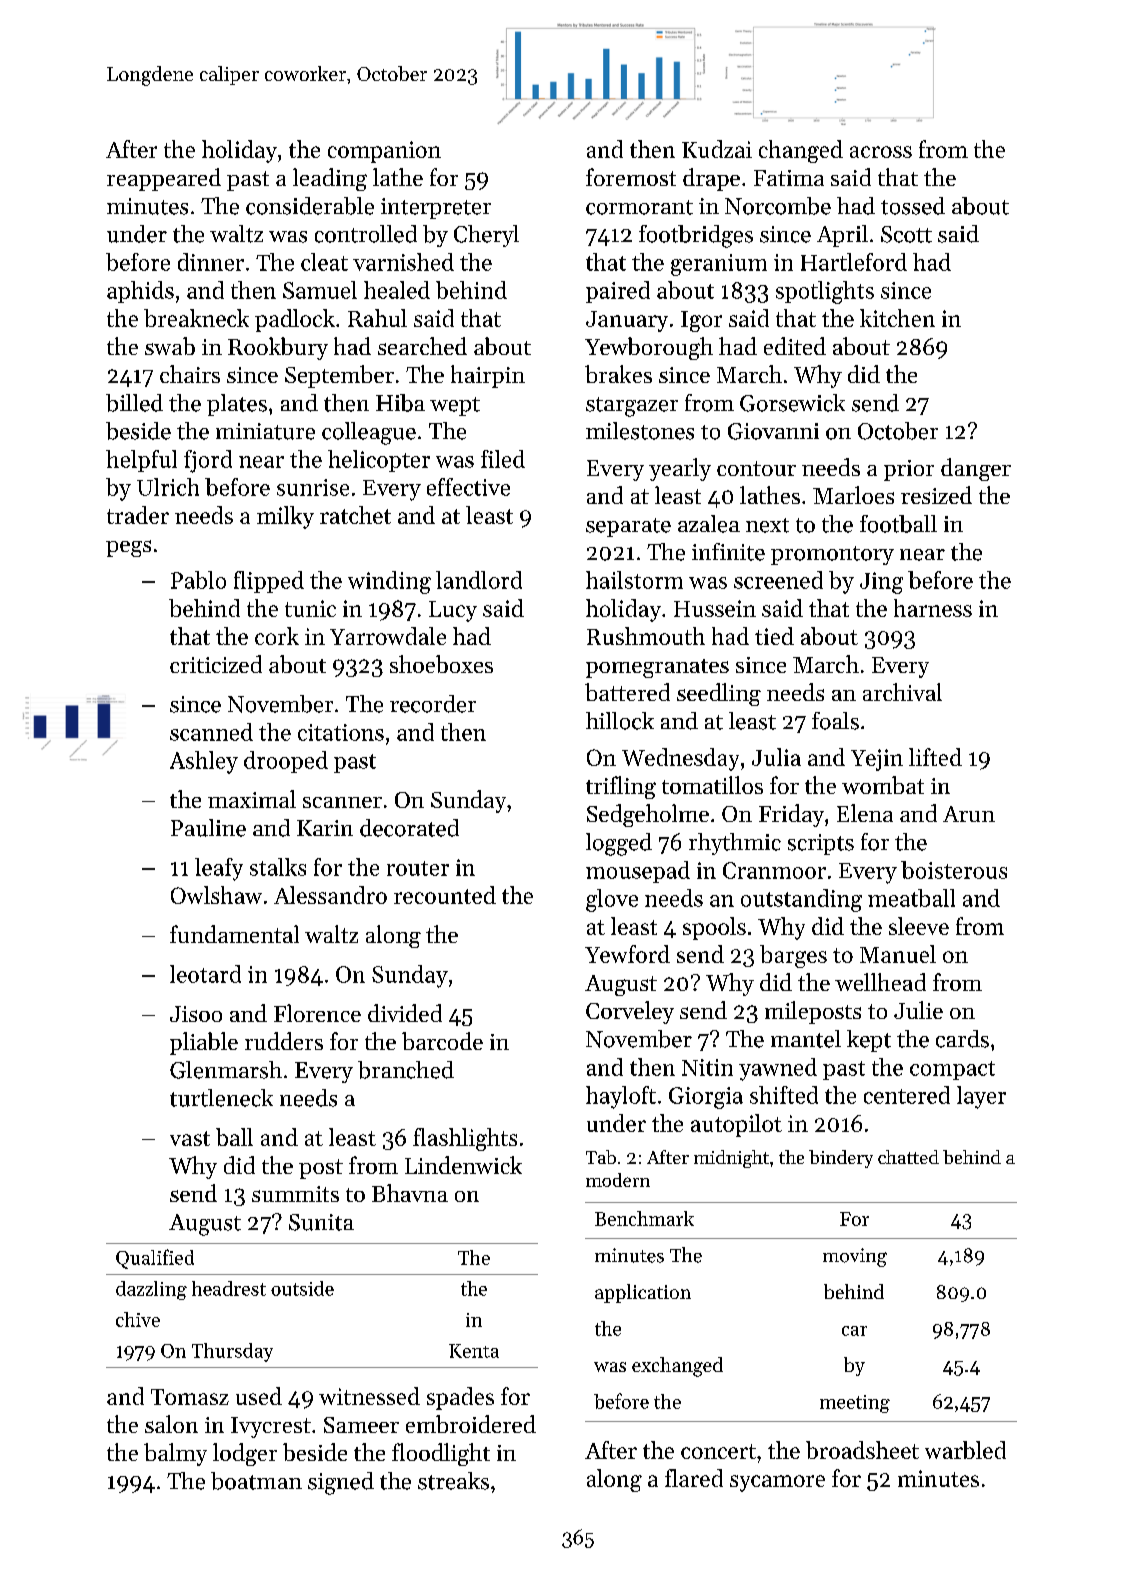 Image resolution: width=1123 pixels, height=1595 pixels. Describe the element at coordinates (621, 787) in the screenshot. I see `trifling` at that location.
